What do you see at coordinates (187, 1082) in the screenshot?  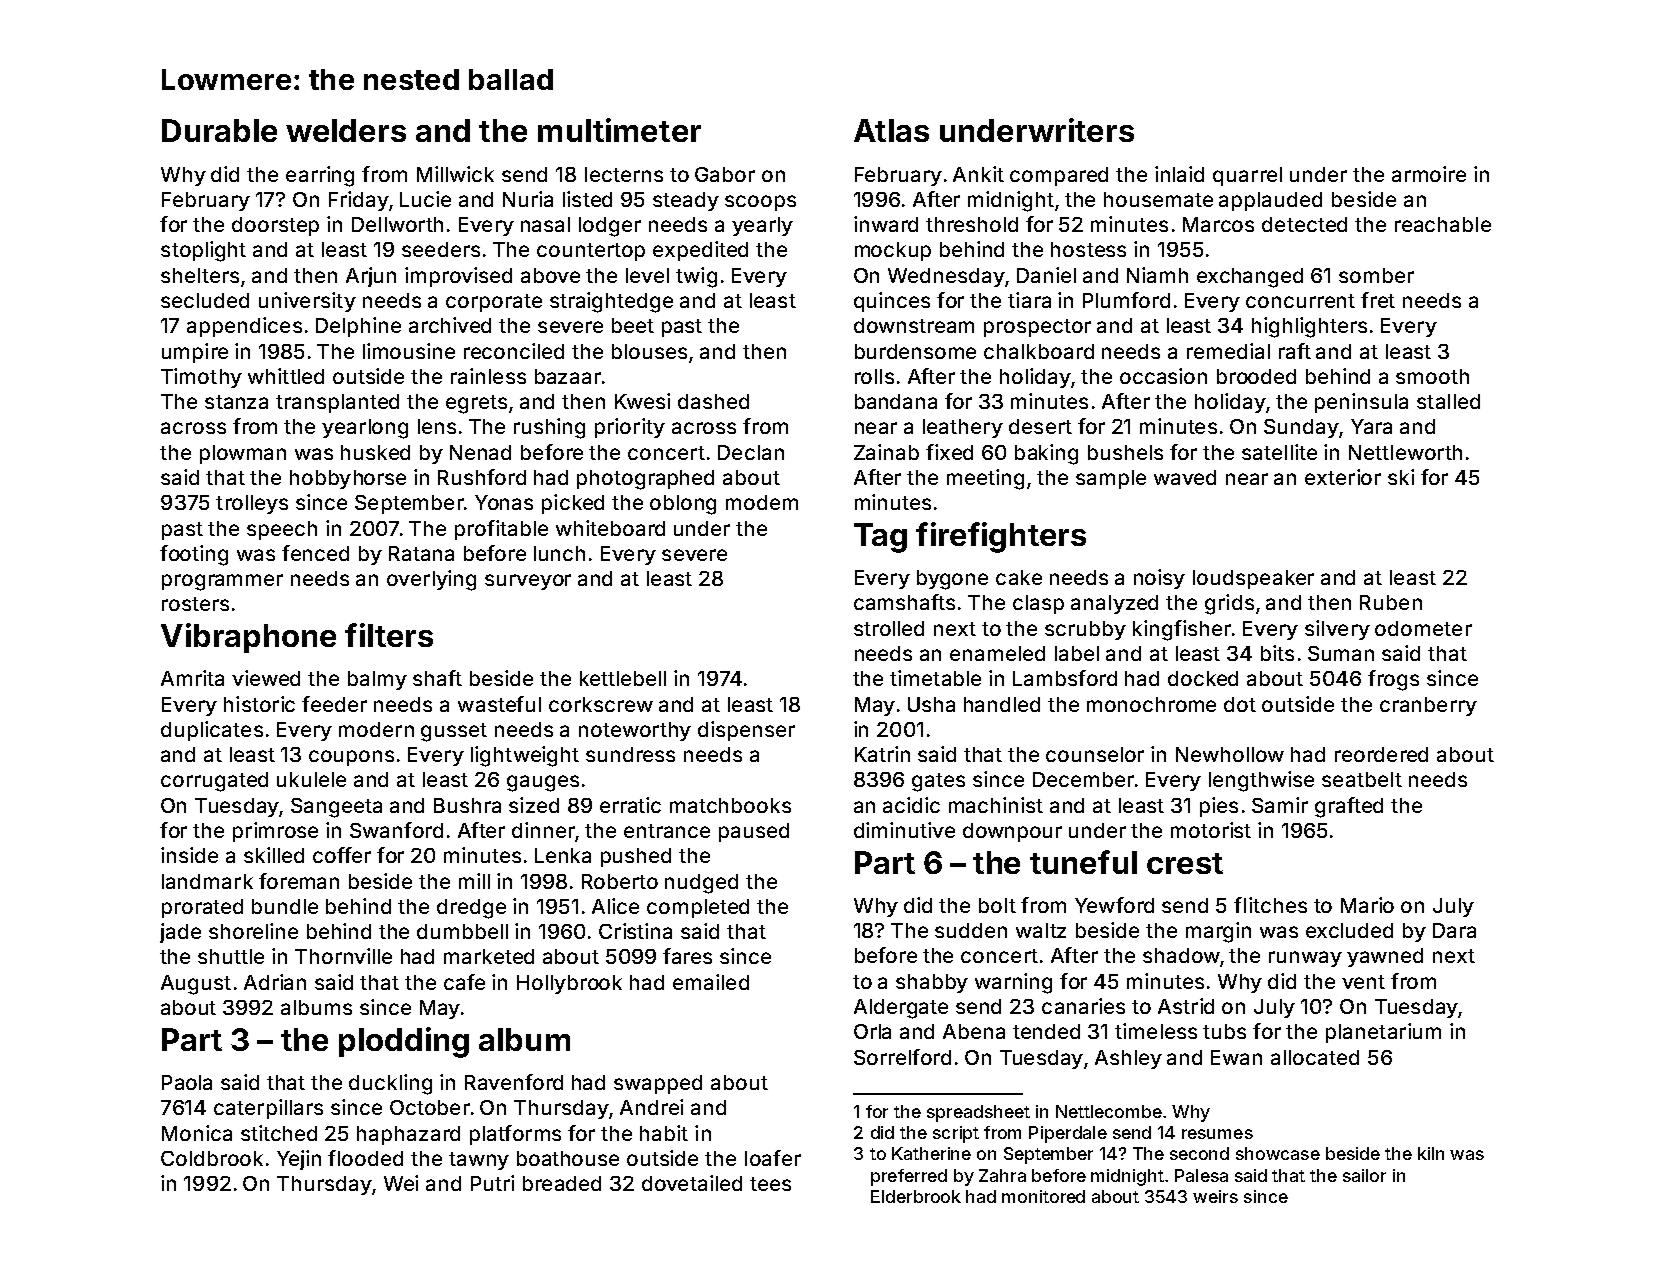 I see `Paola` at bounding box center [187, 1082].
